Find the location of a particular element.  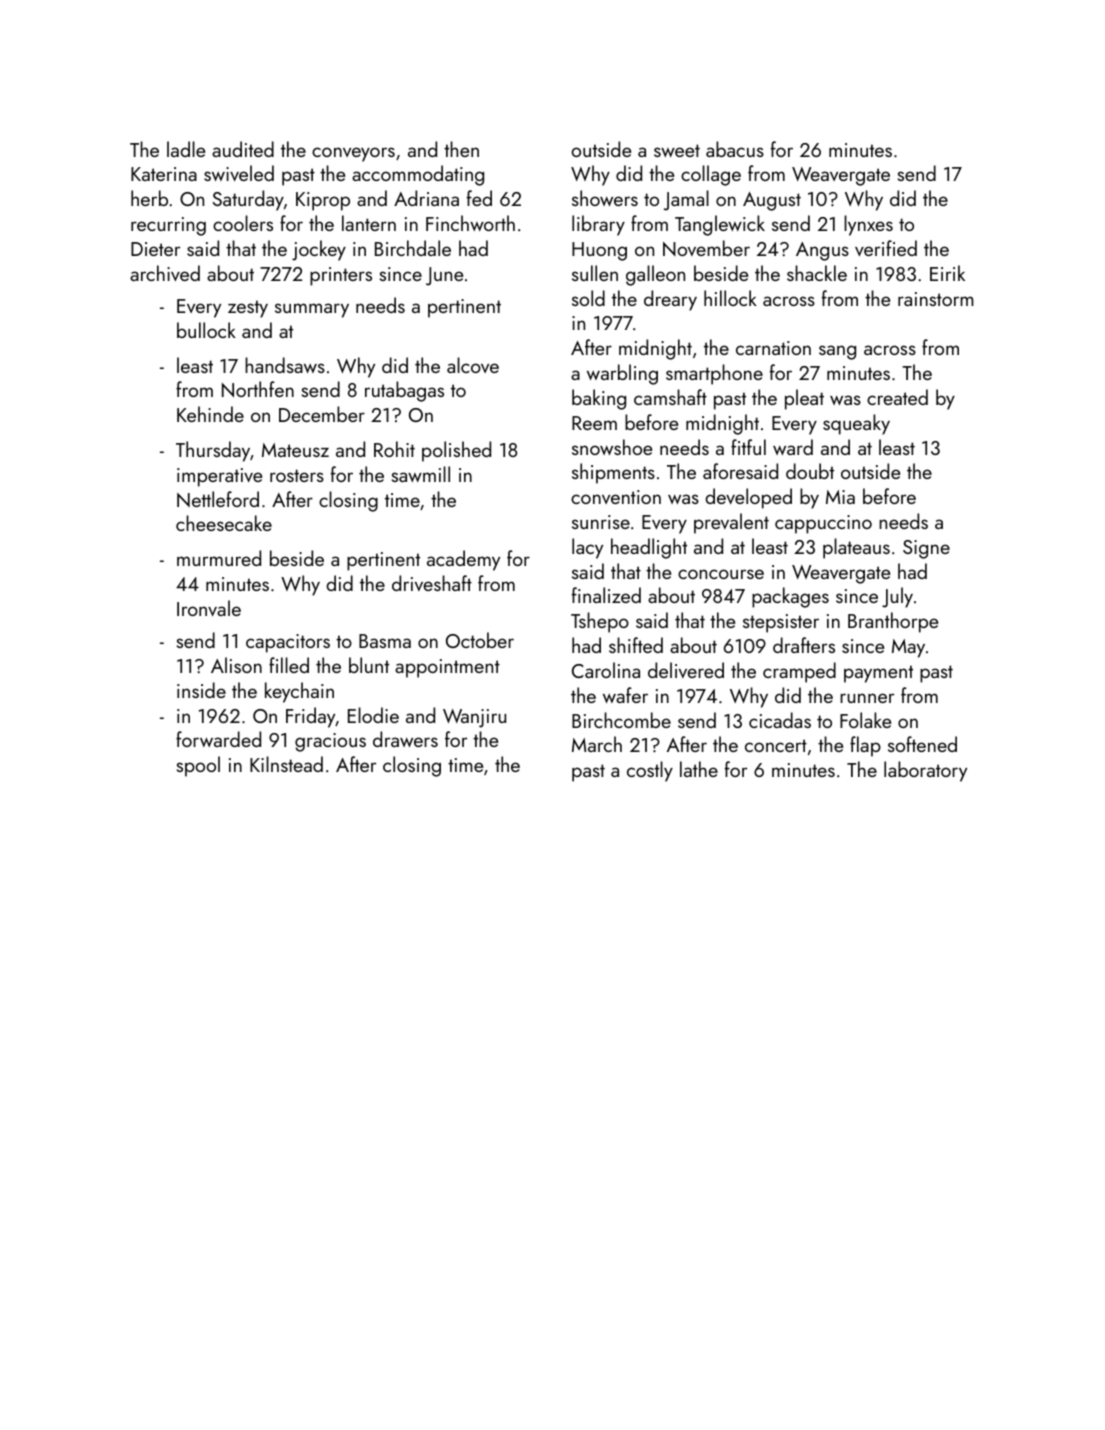

audited is located at coordinates (243, 149).
